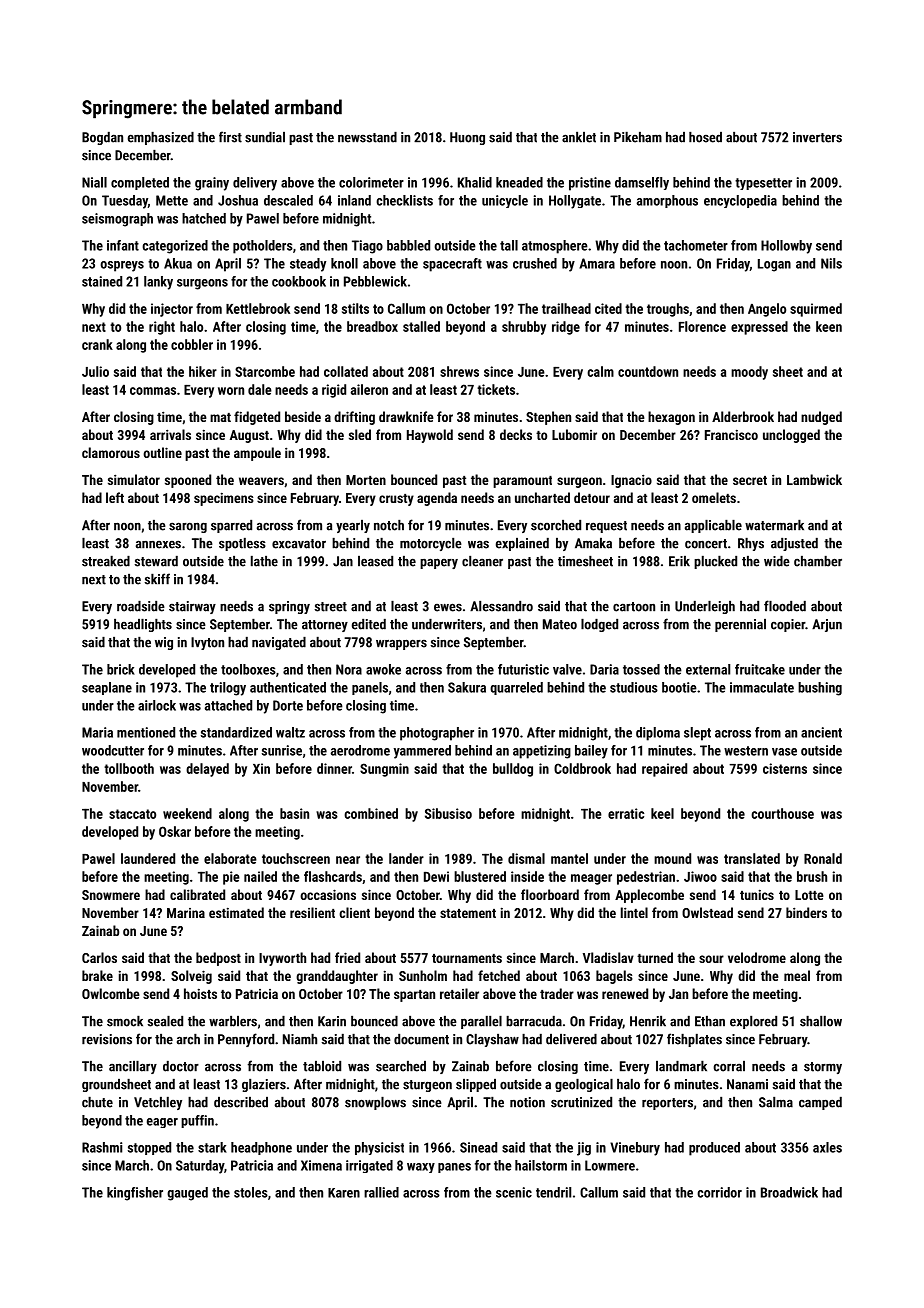 This image has width=924, height=1308. What do you see at coordinates (354, 912) in the image?
I see `client` at bounding box center [354, 912].
